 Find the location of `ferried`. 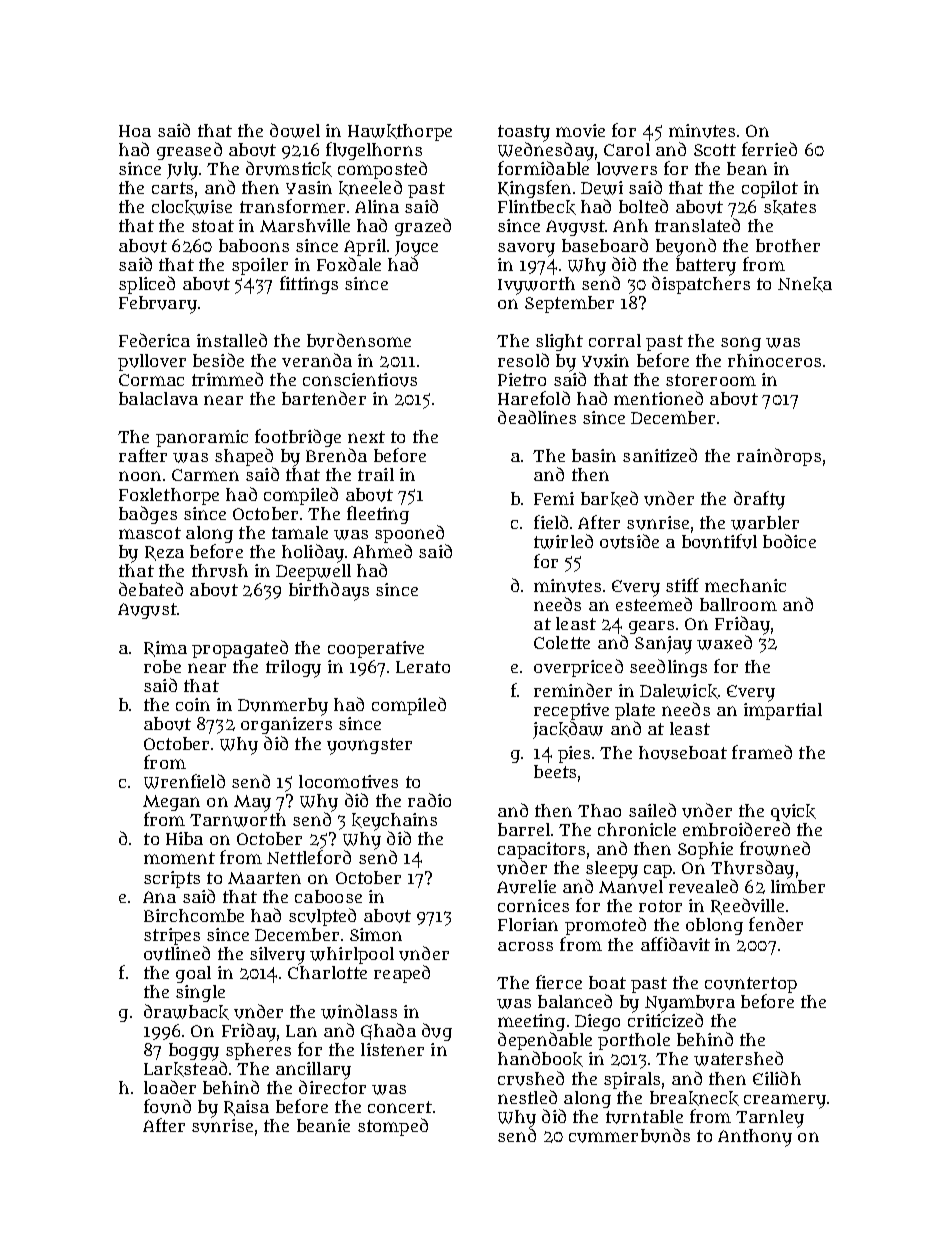

ferried is located at coordinates (769, 149).
